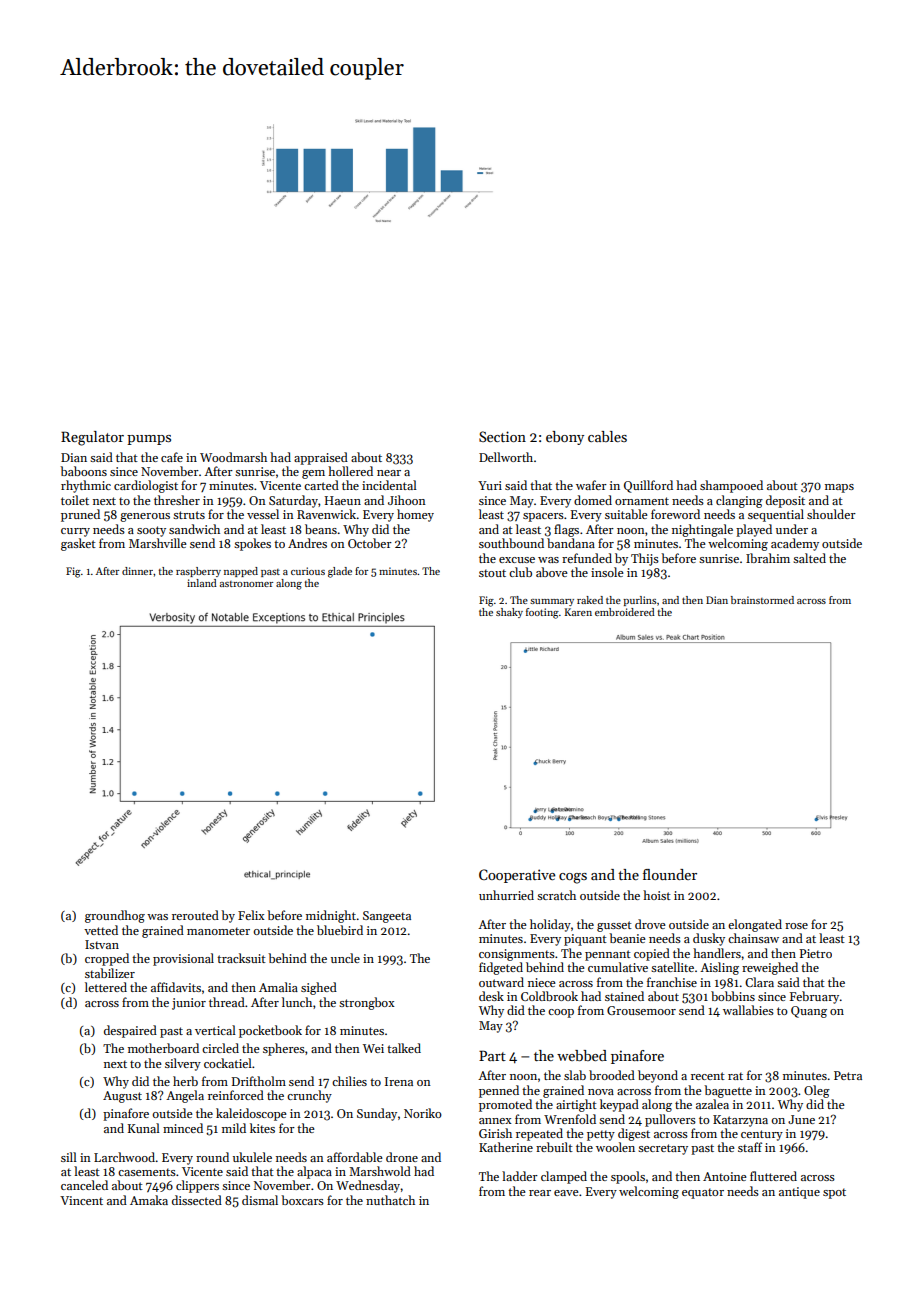 This document has width=924, height=1308. What do you see at coordinates (202, 583) in the document?
I see `inland` at bounding box center [202, 583].
